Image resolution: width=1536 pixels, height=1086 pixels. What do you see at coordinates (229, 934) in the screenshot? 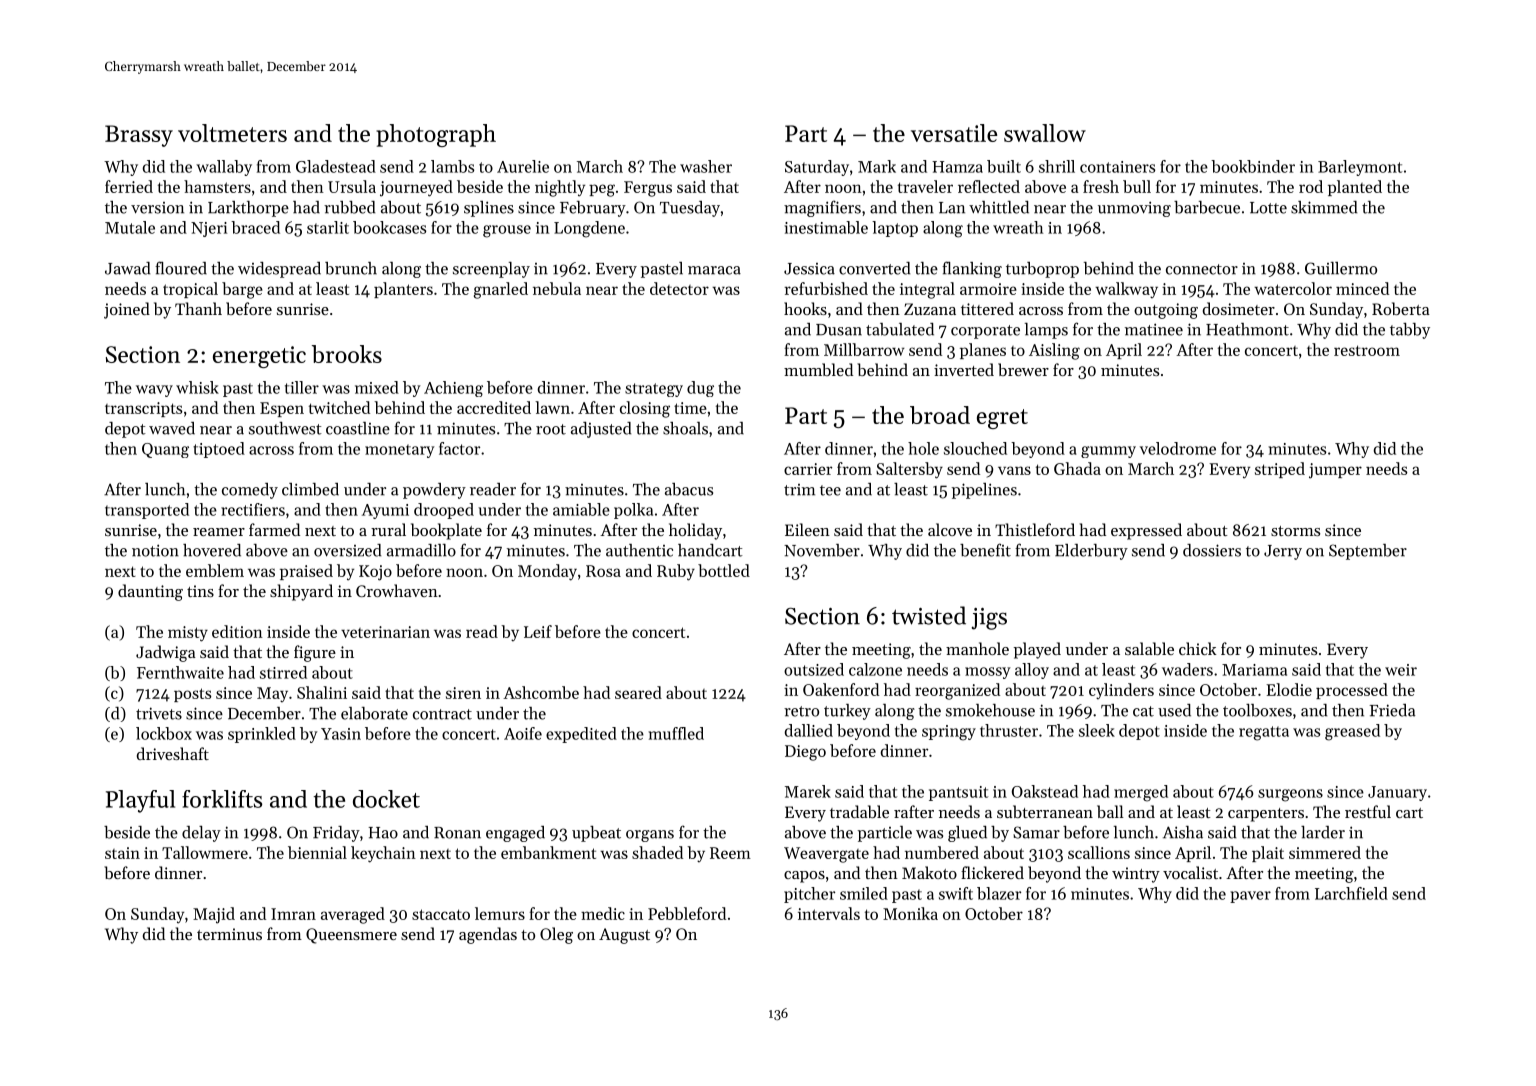
I see `terminus` at bounding box center [229, 934].
